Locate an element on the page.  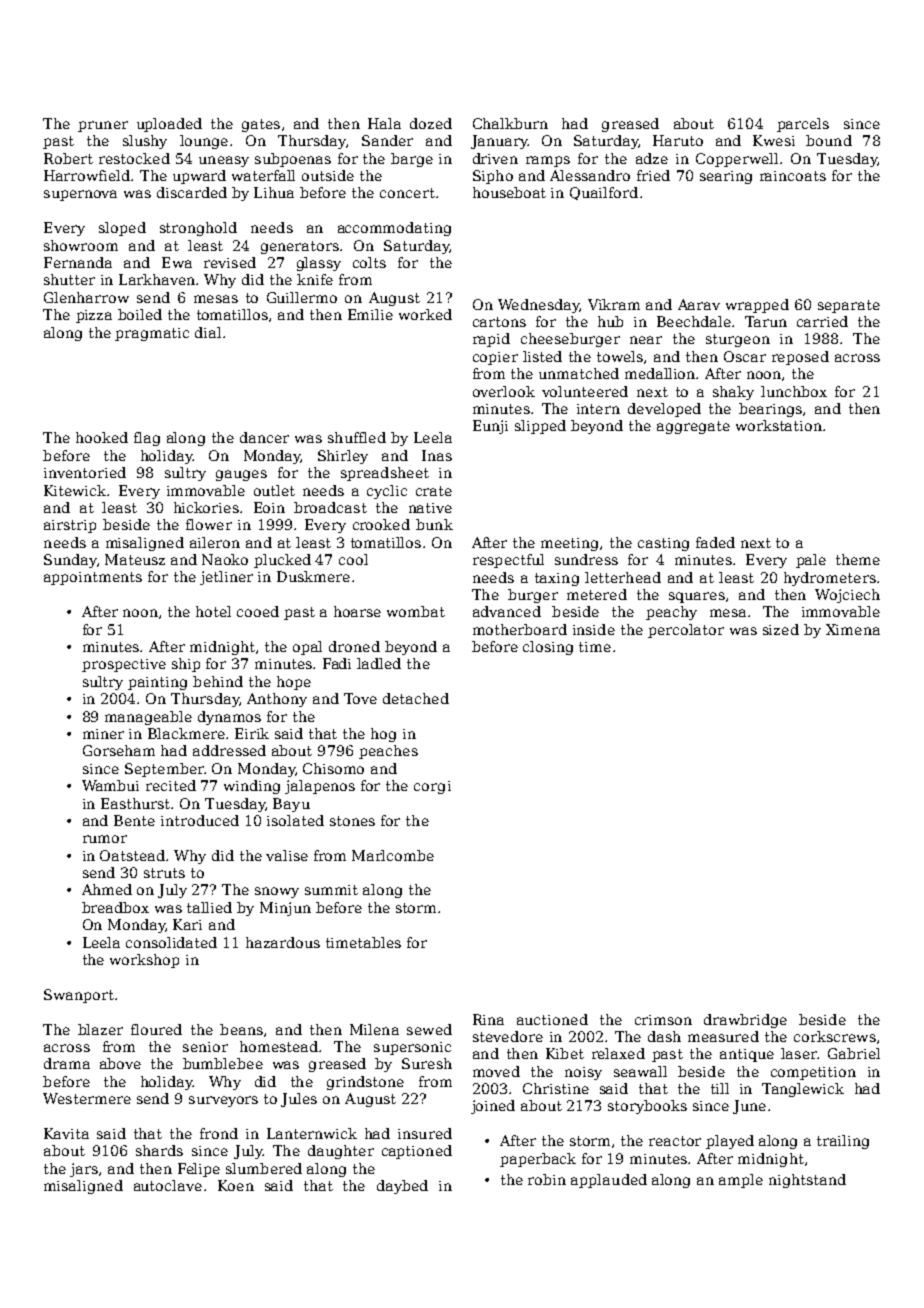
Kavita is located at coordinates (66, 1133).
